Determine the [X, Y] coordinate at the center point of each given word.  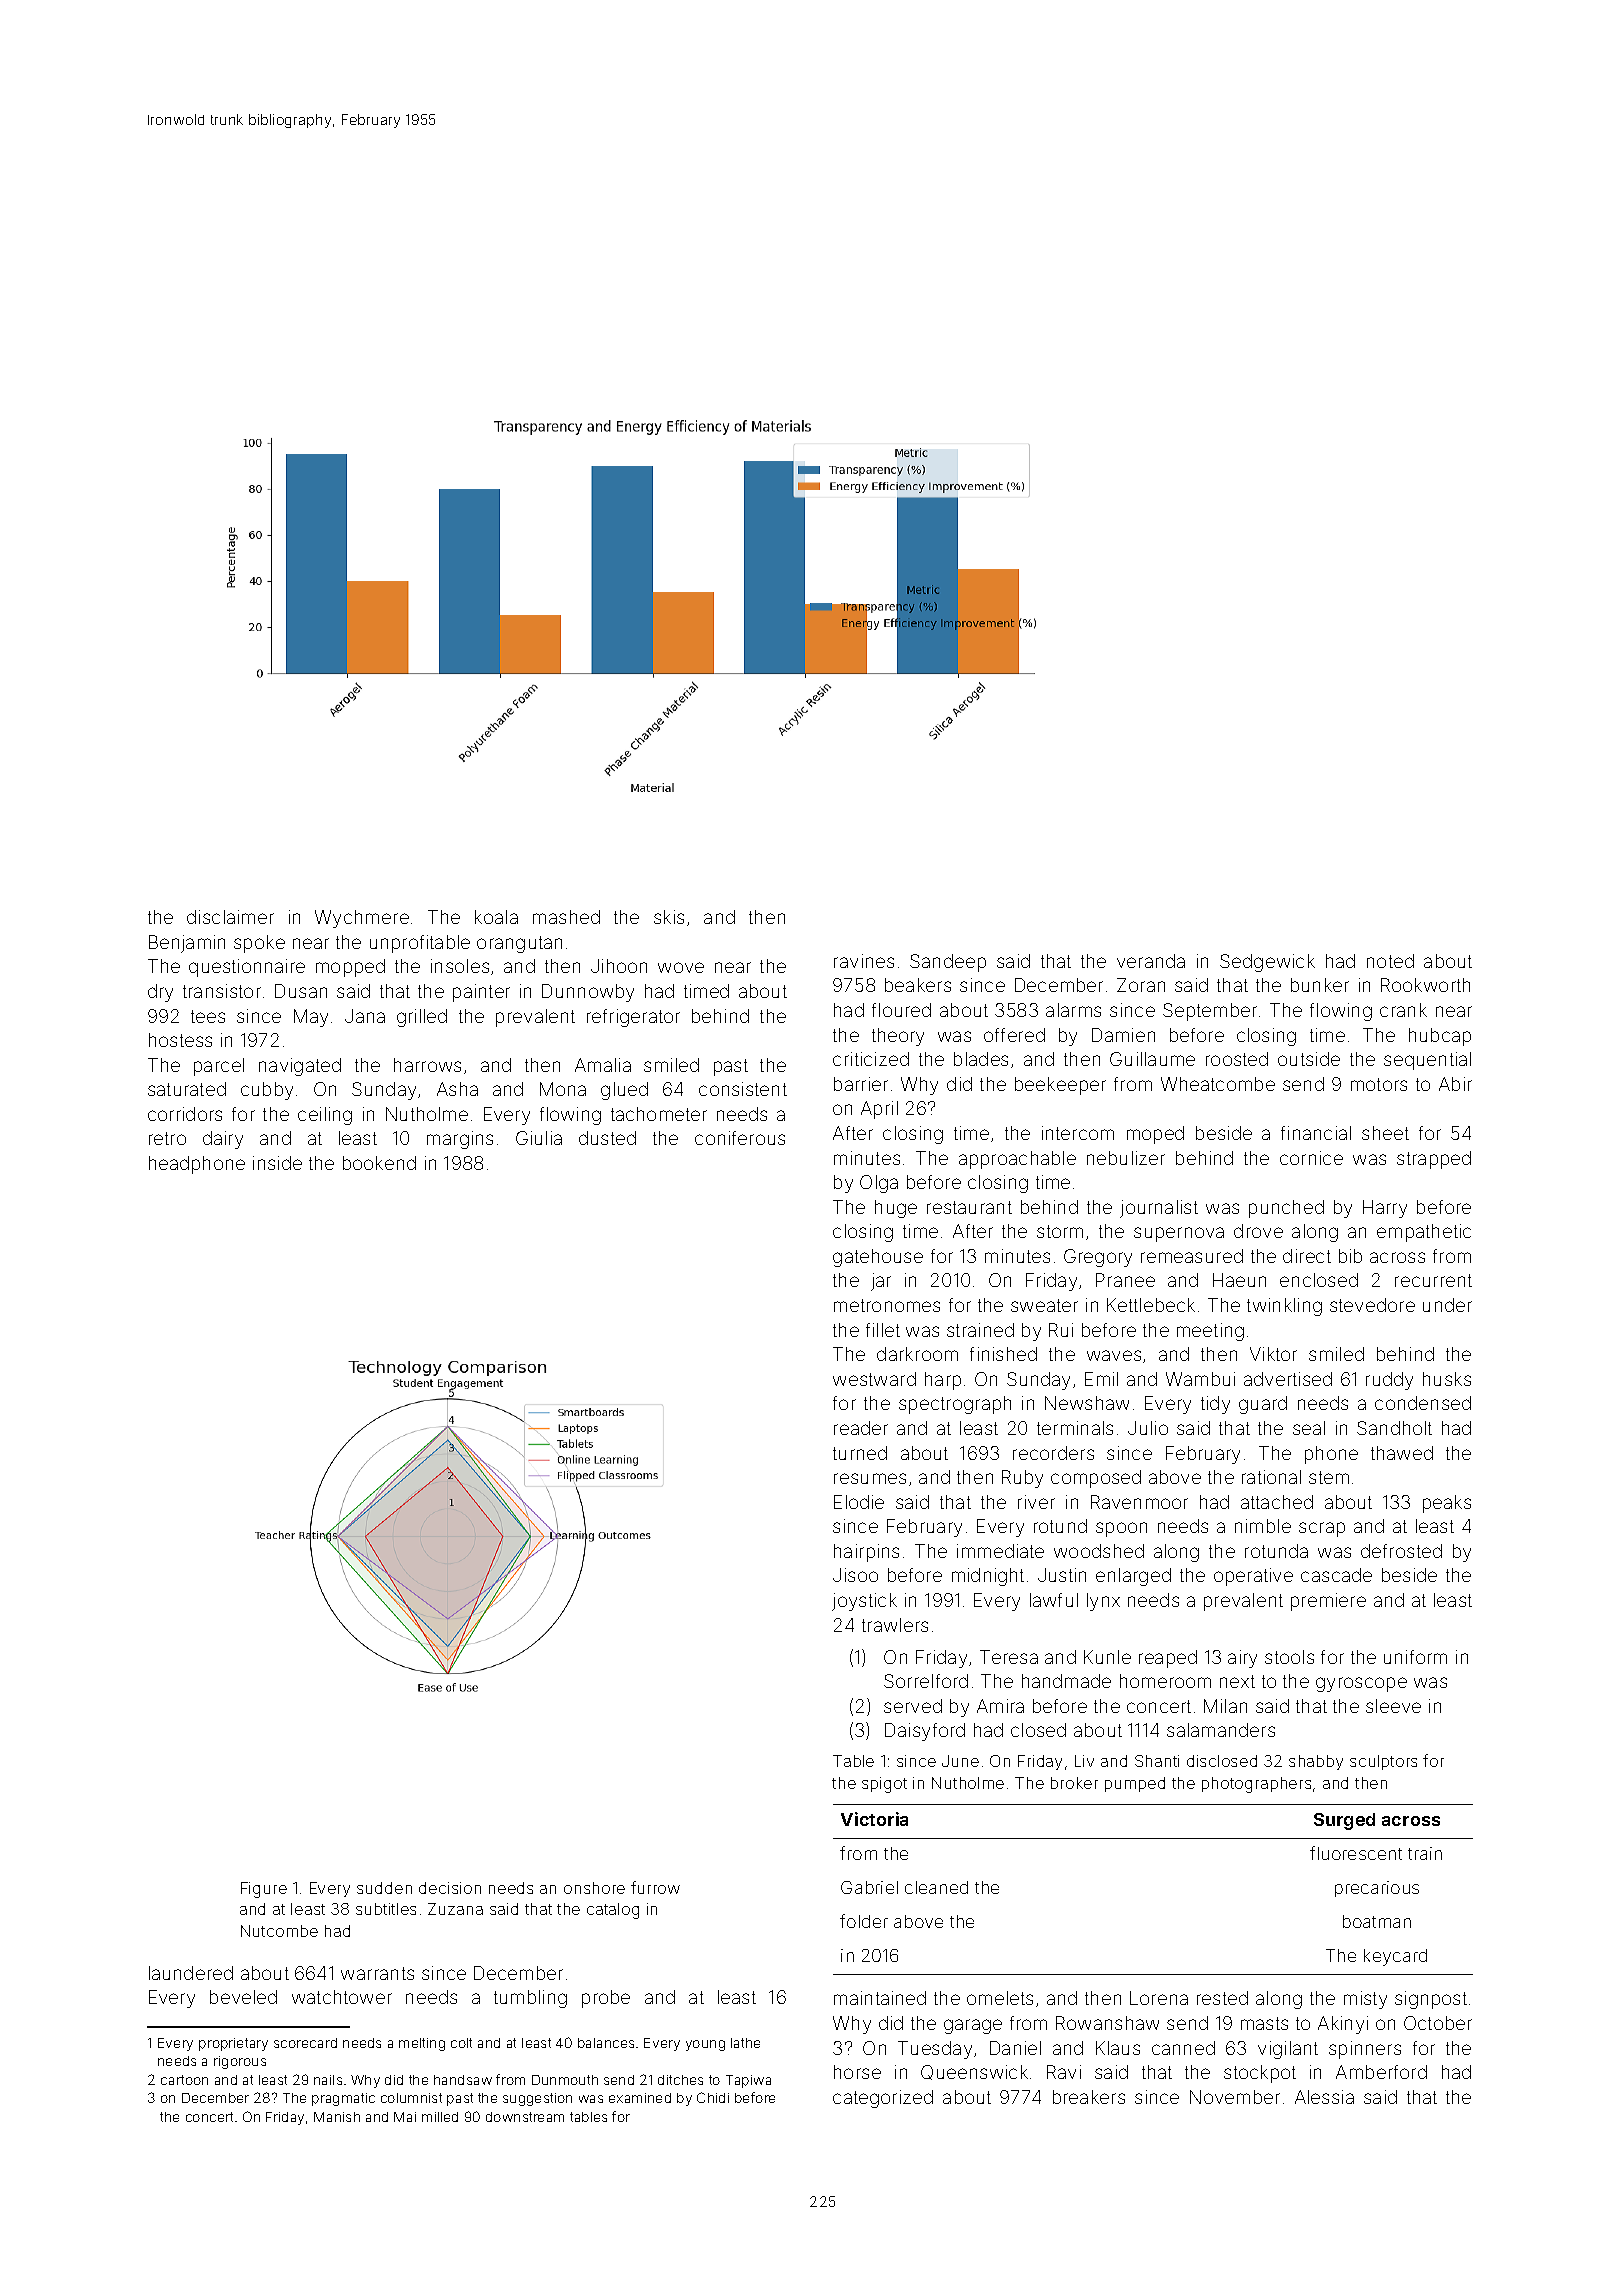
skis [669, 917]
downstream [525, 2117]
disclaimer [230, 917]
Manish [337, 2117]
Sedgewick [1267, 963]
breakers [1089, 2097]
